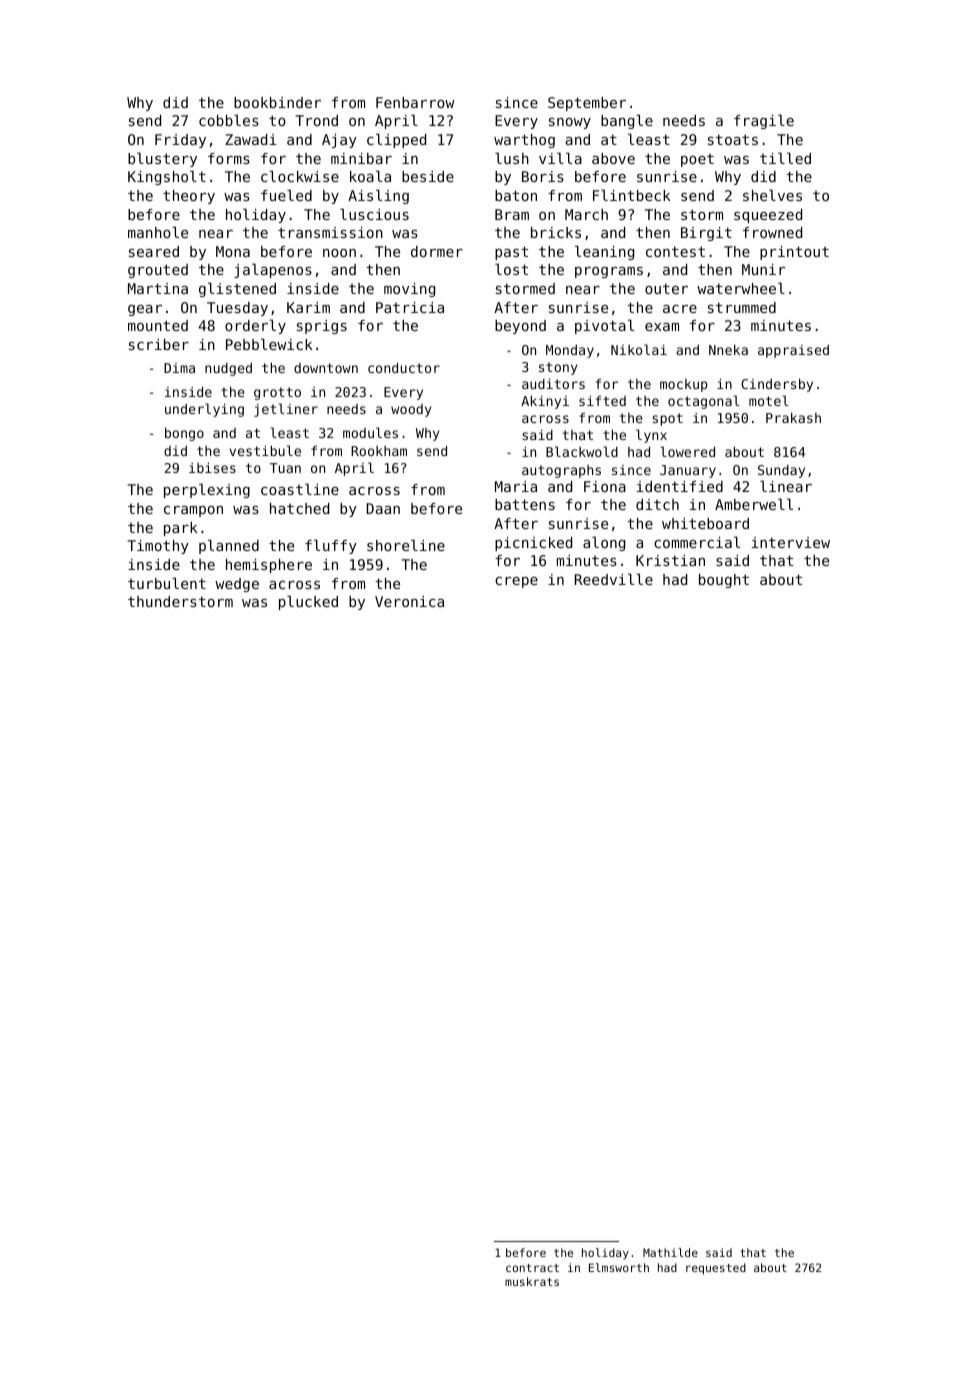  What do you see at coordinates (277, 102) in the page?
I see `bookbinder` at bounding box center [277, 102].
